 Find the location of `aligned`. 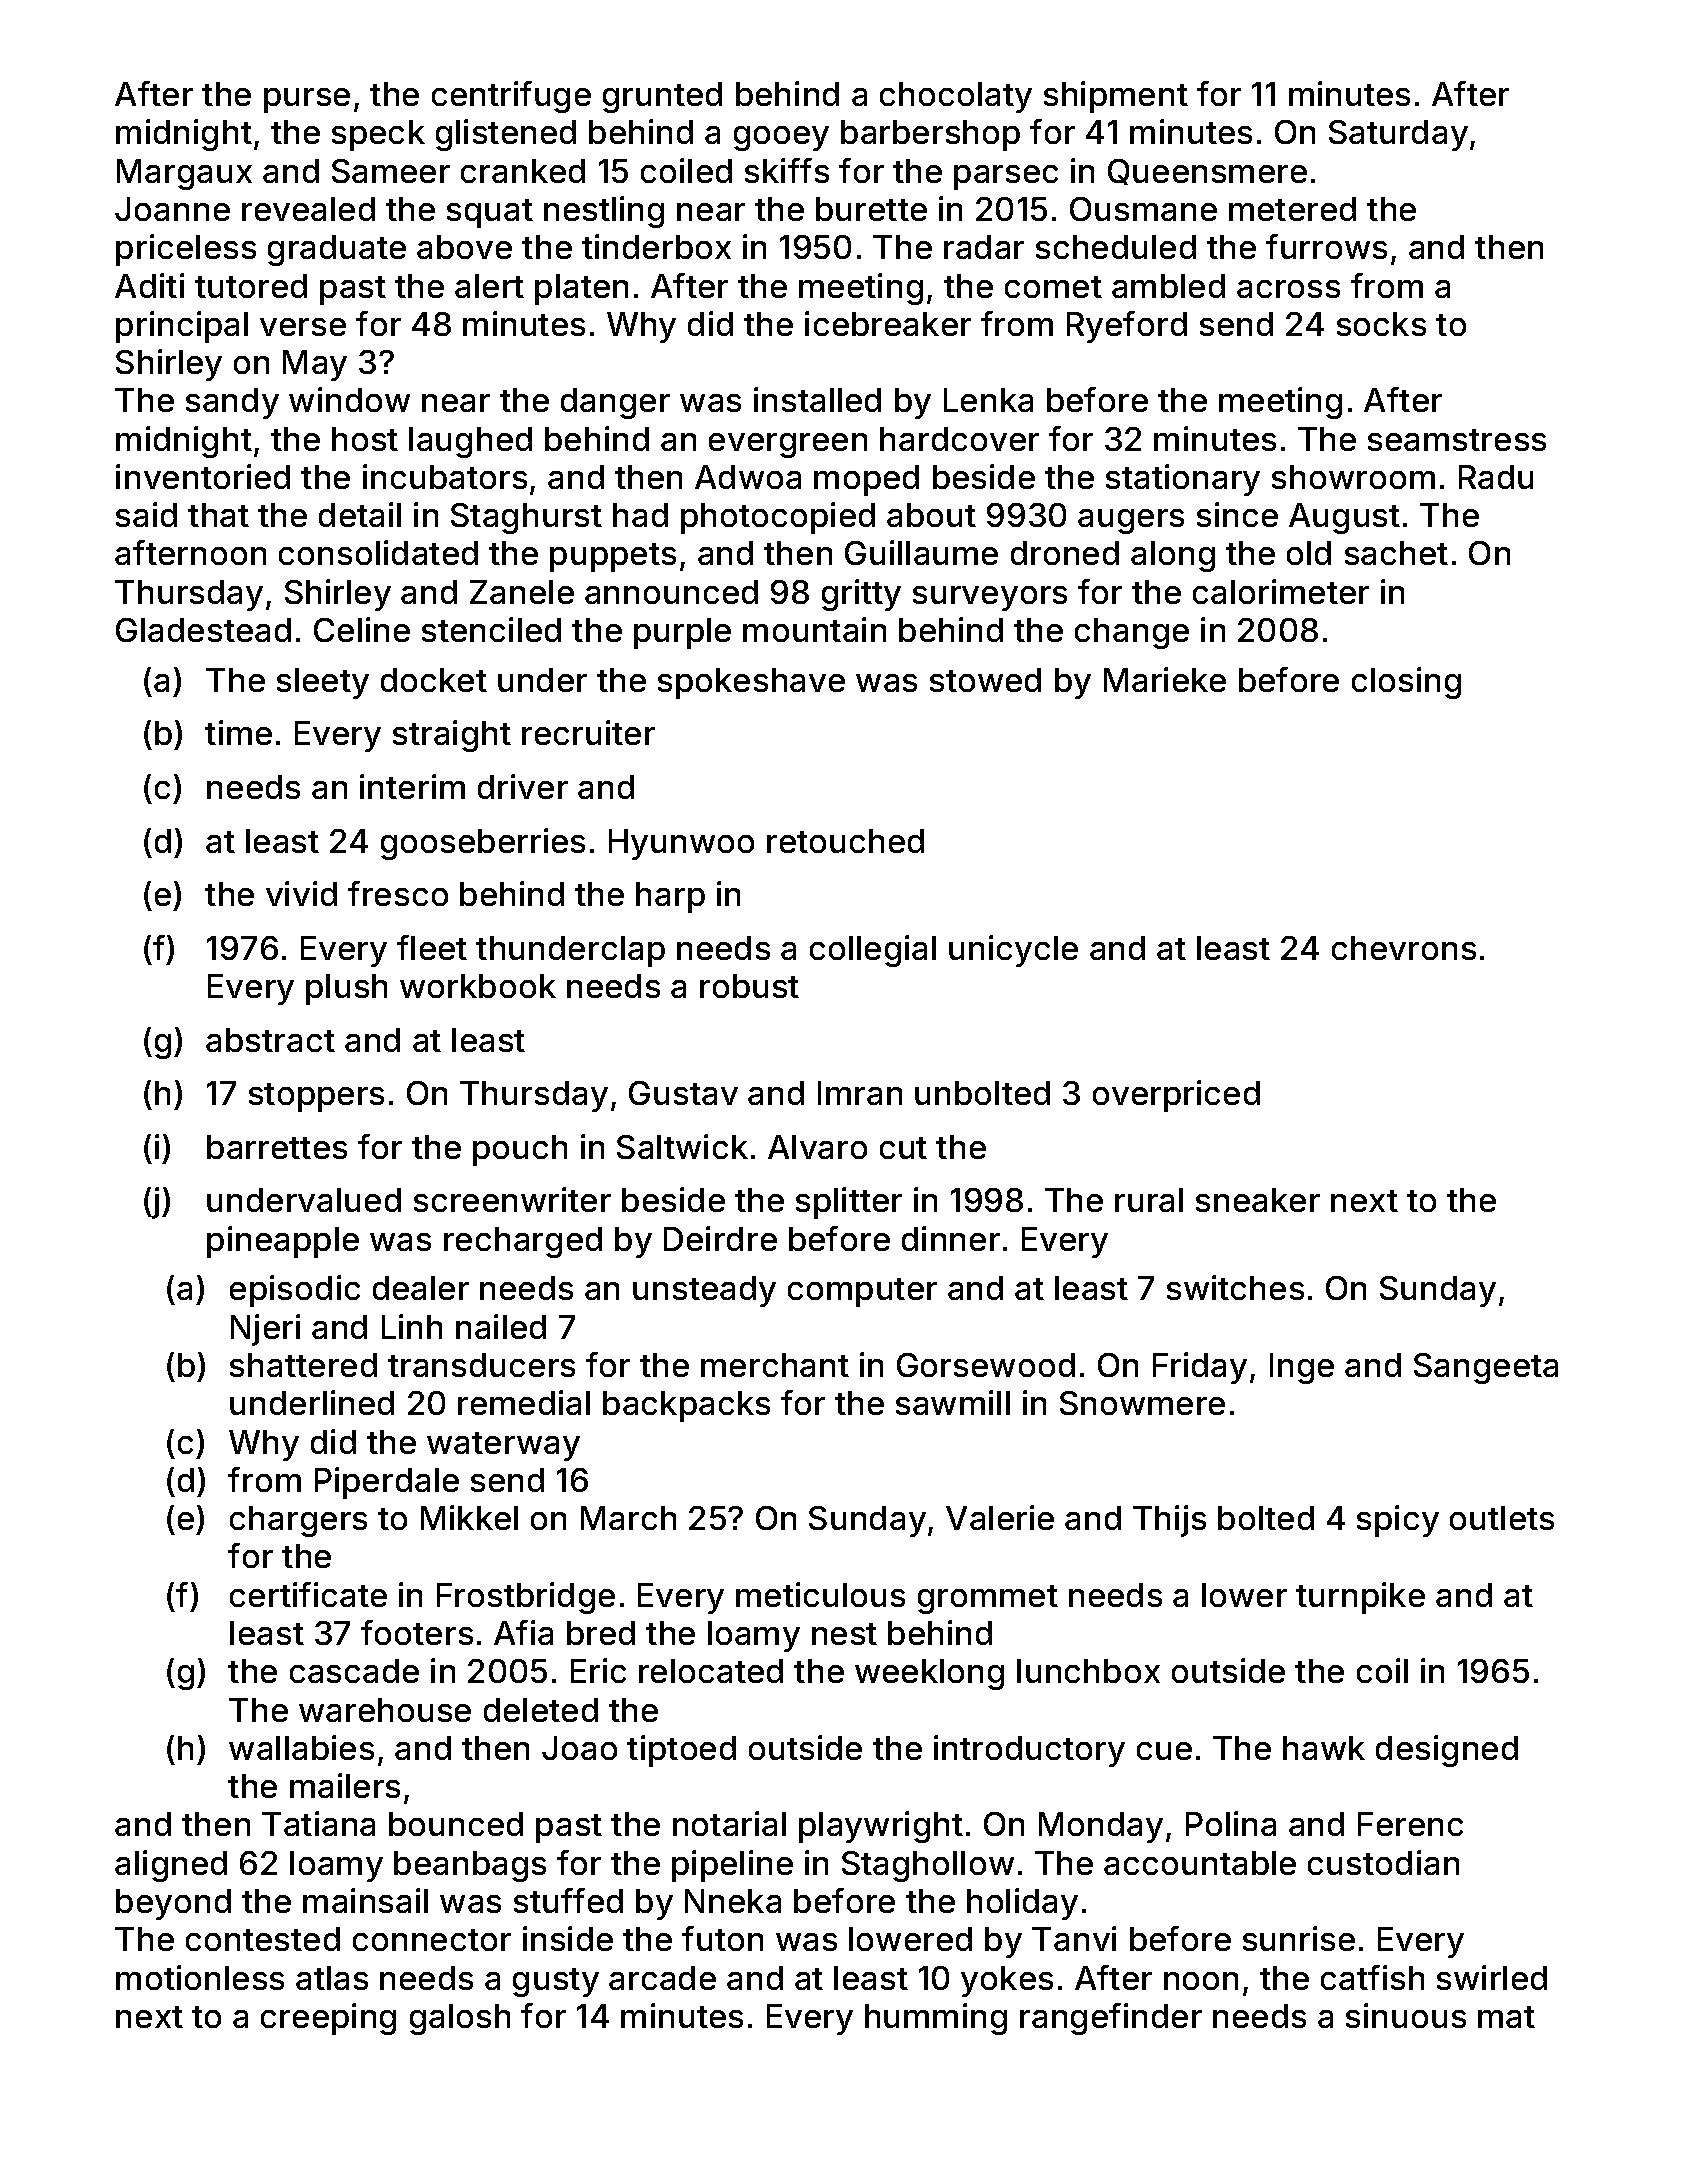

aligned is located at coordinates (171, 1866).
